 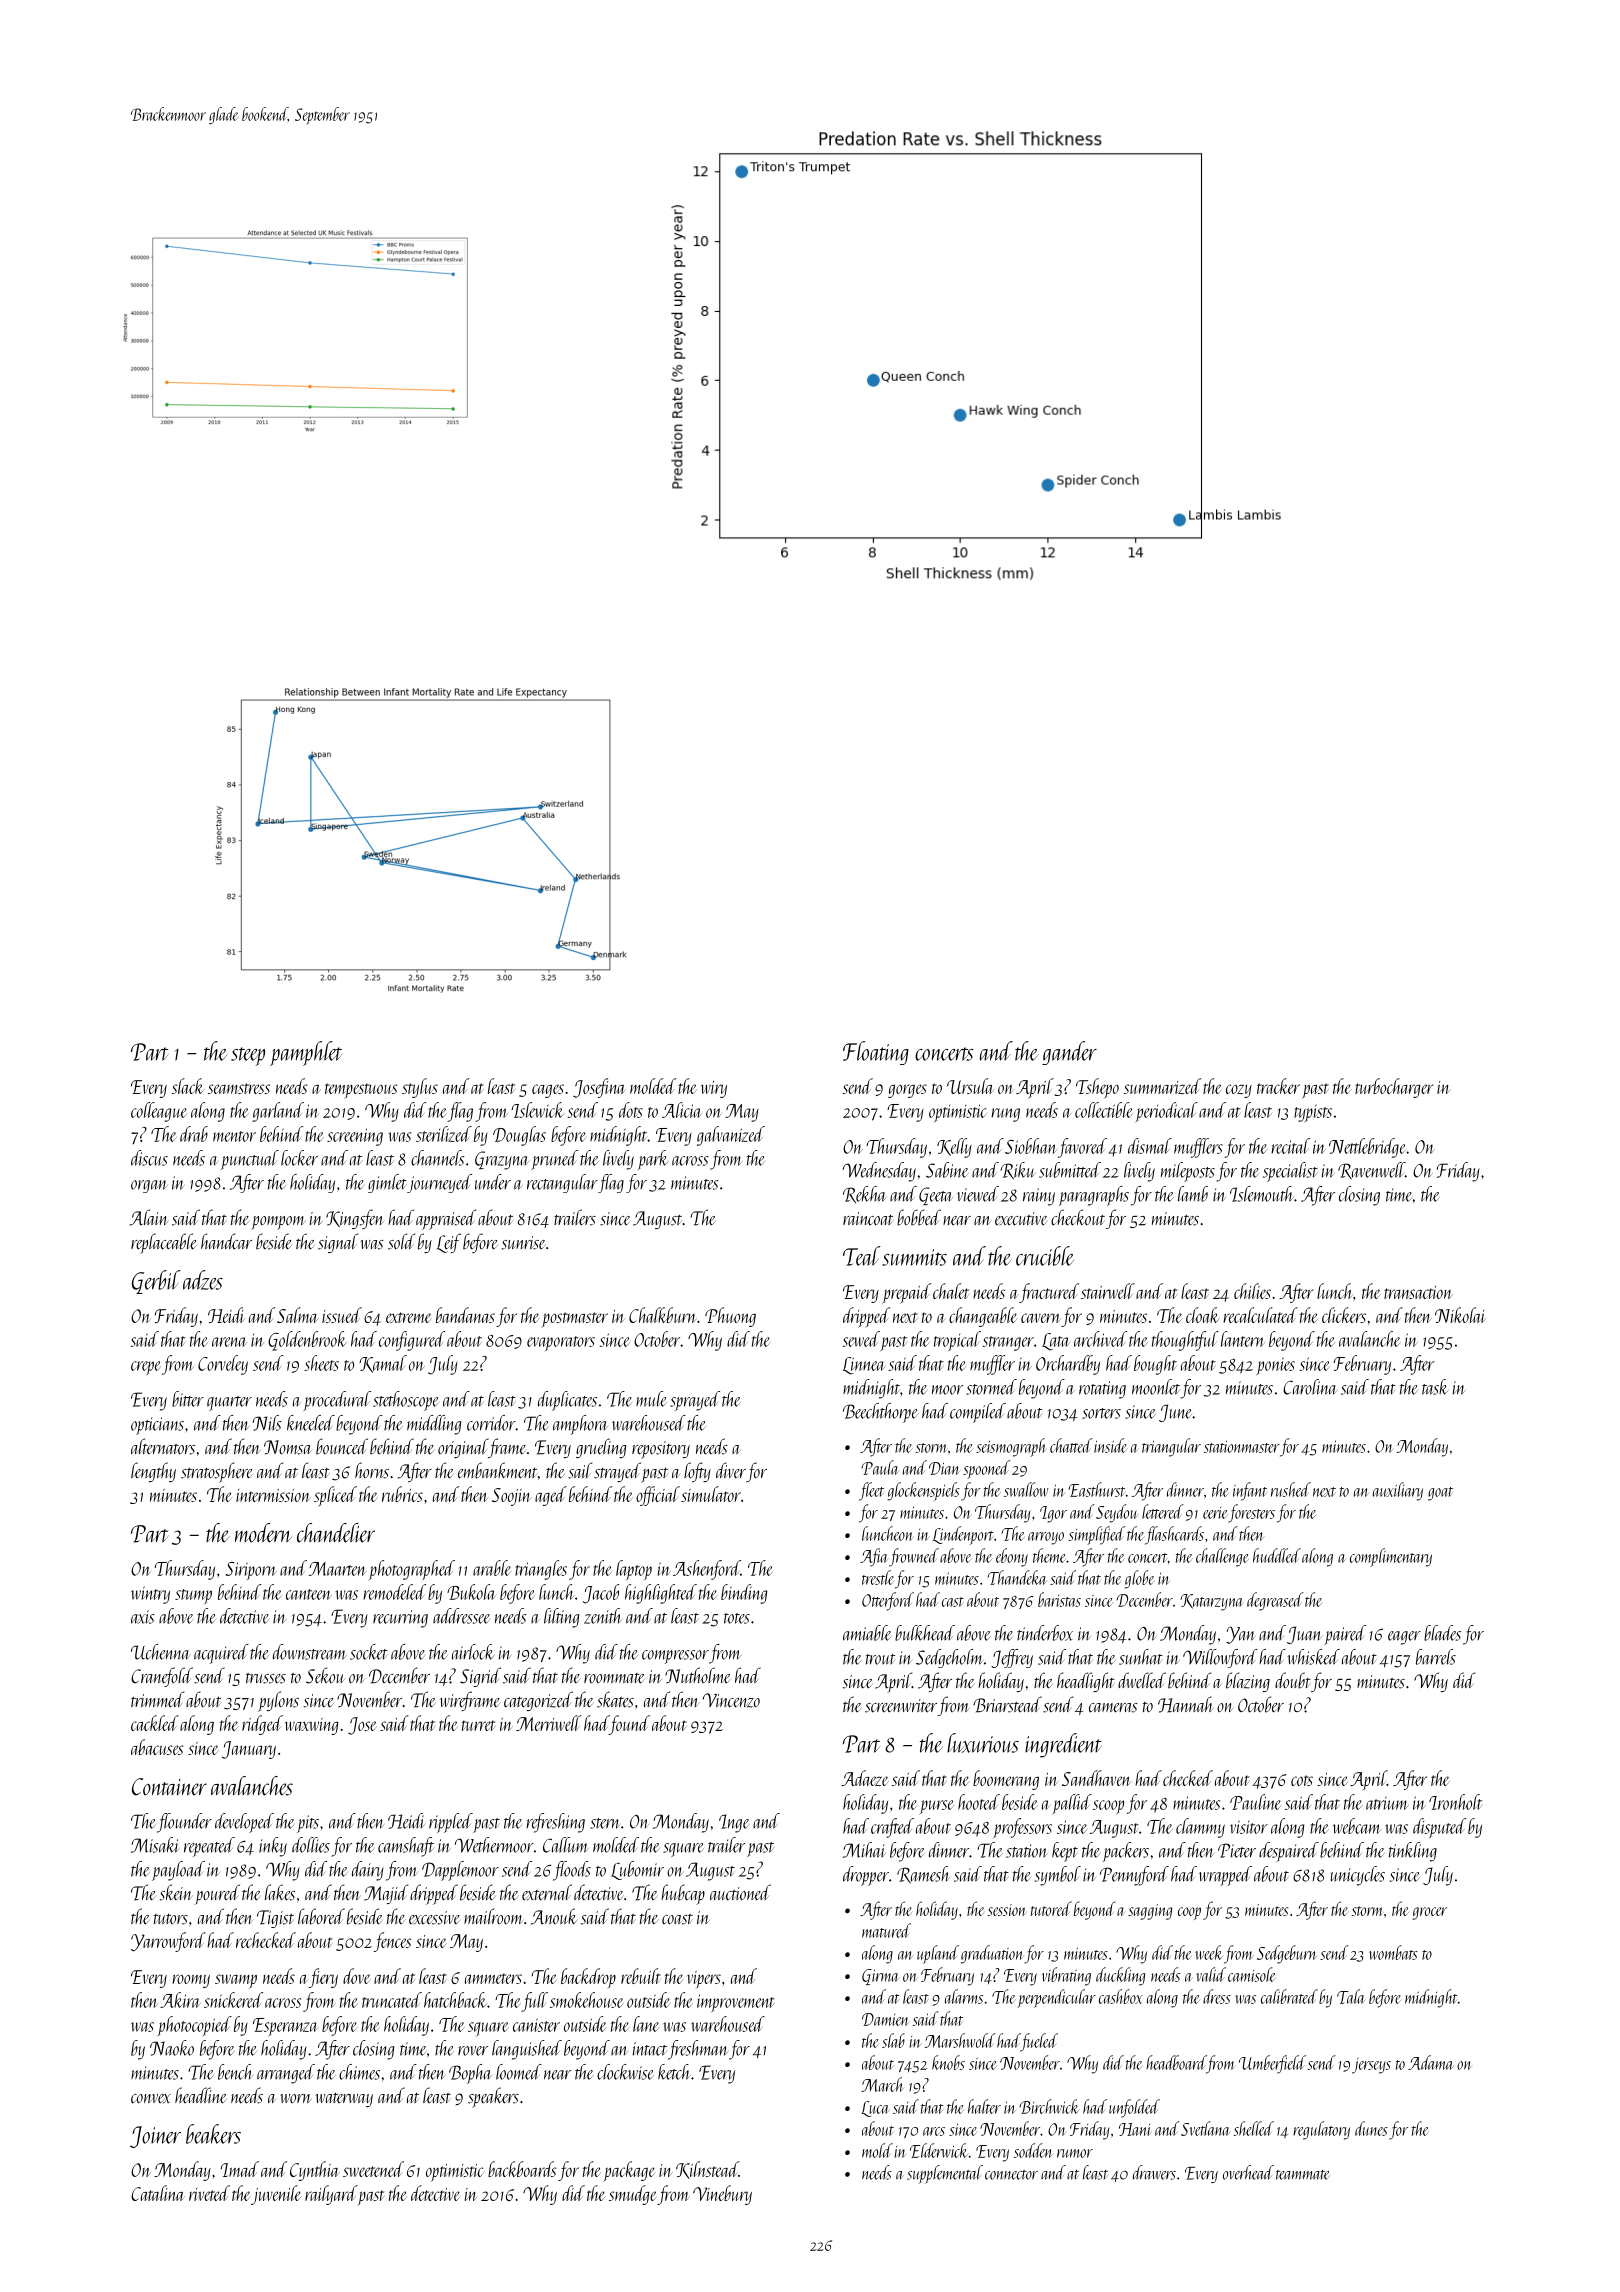 What do you see at coordinates (1391, 1557) in the image?
I see `complimentary` at bounding box center [1391, 1557].
